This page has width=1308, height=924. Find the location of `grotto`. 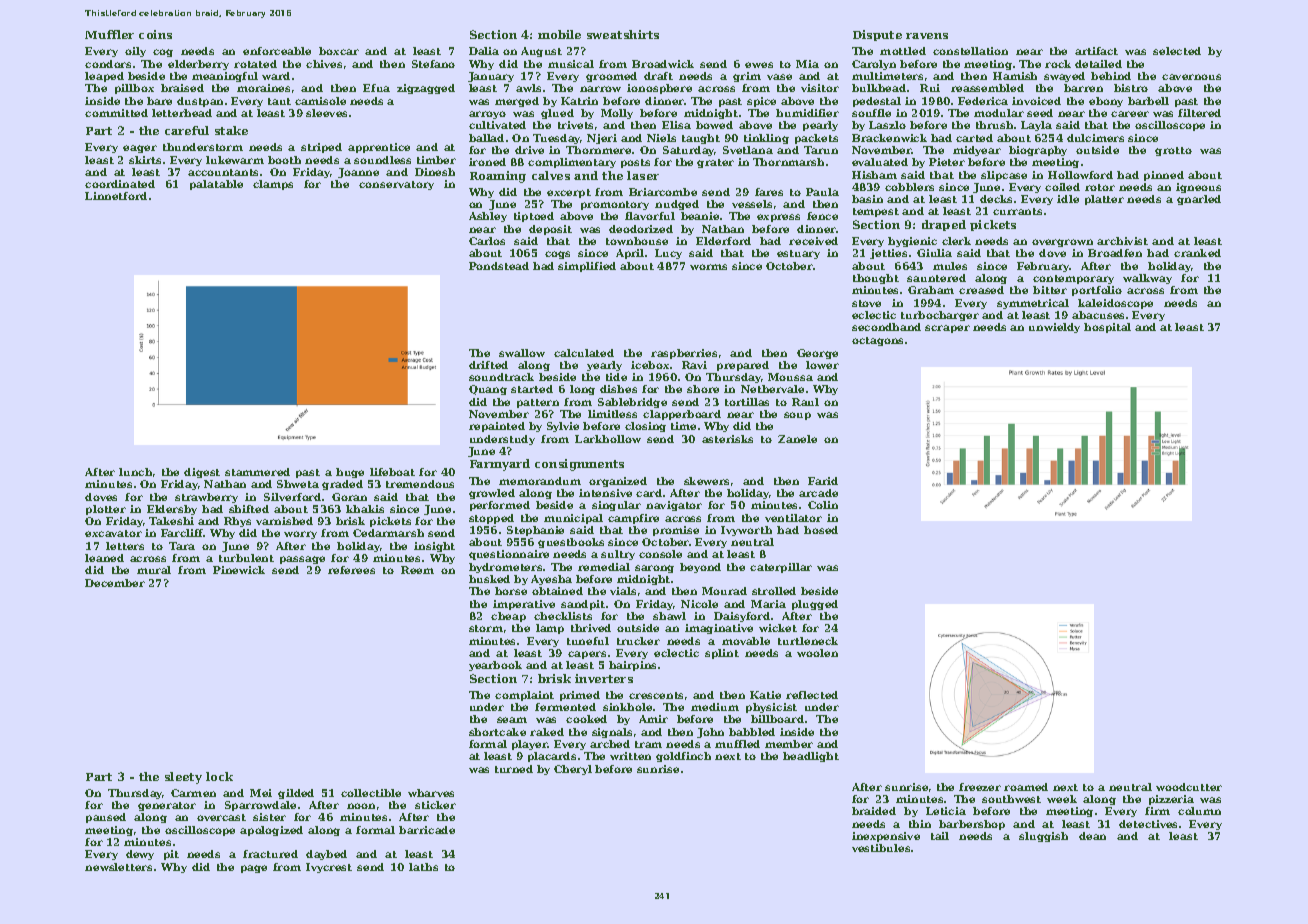

grotto is located at coordinates (1173, 151).
